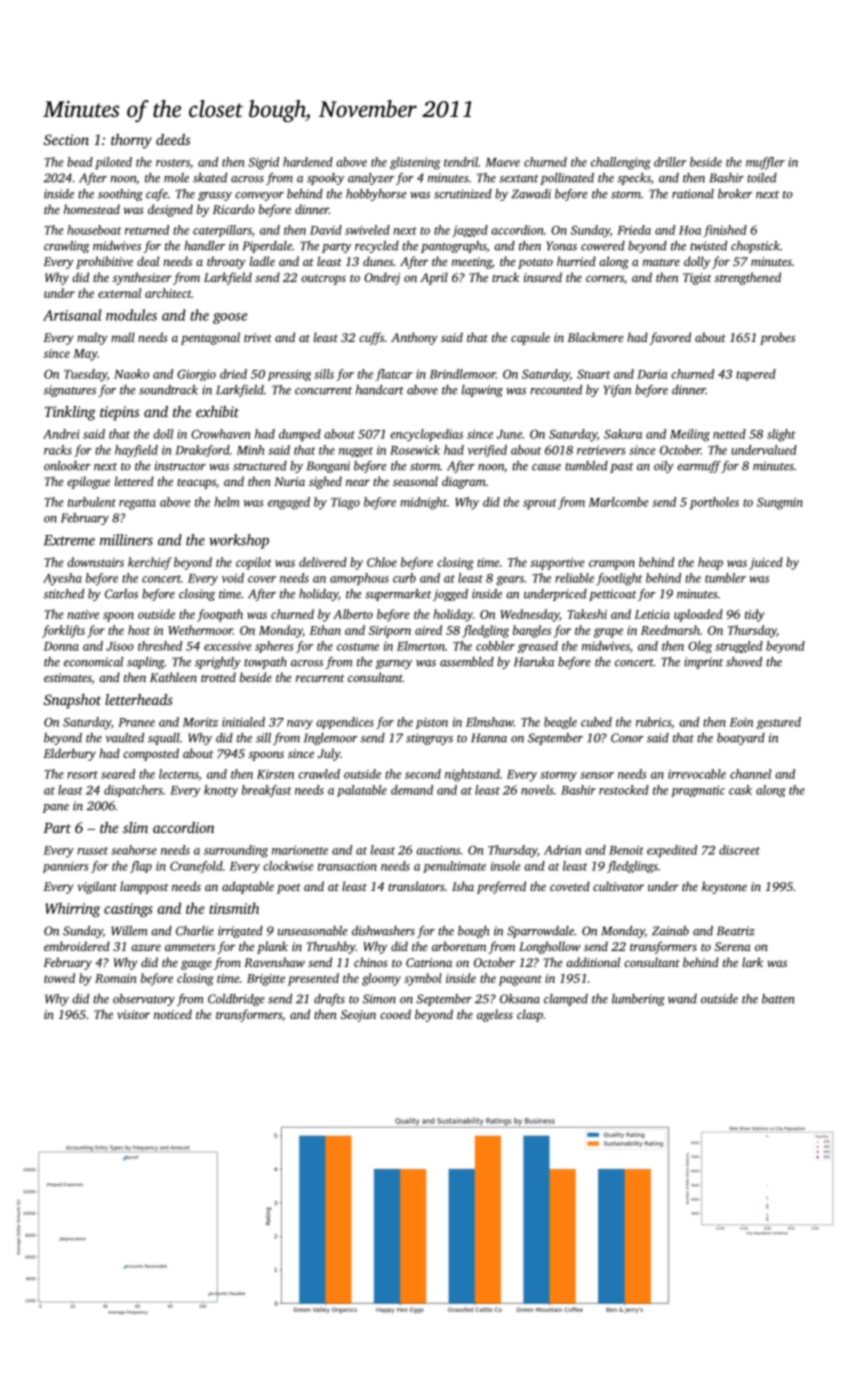 The height and width of the document is (1400, 849). What do you see at coordinates (781, 435) in the document?
I see `slight` at bounding box center [781, 435].
